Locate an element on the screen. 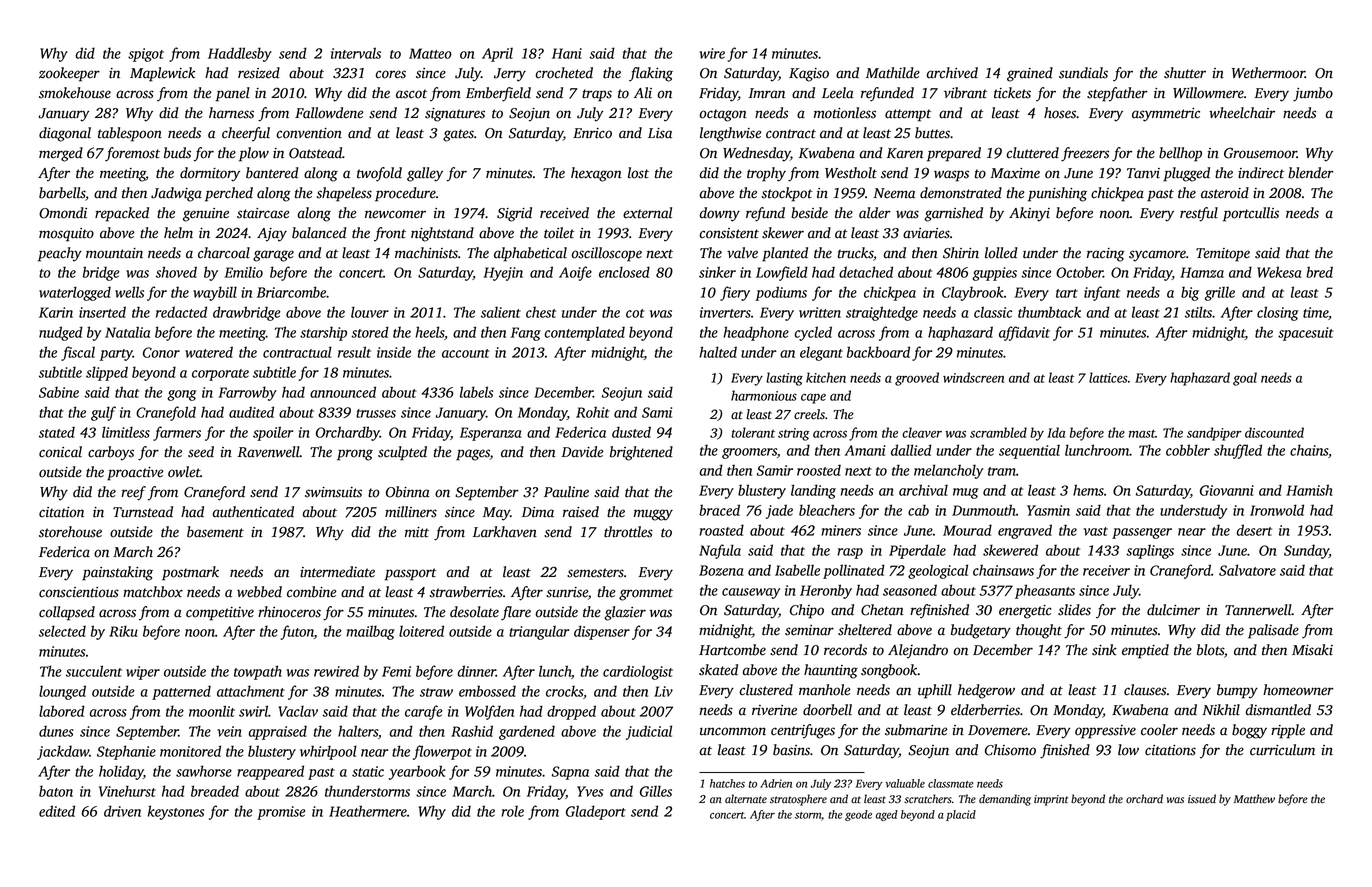  Fallowdene is located at coordinates (329, 113).
